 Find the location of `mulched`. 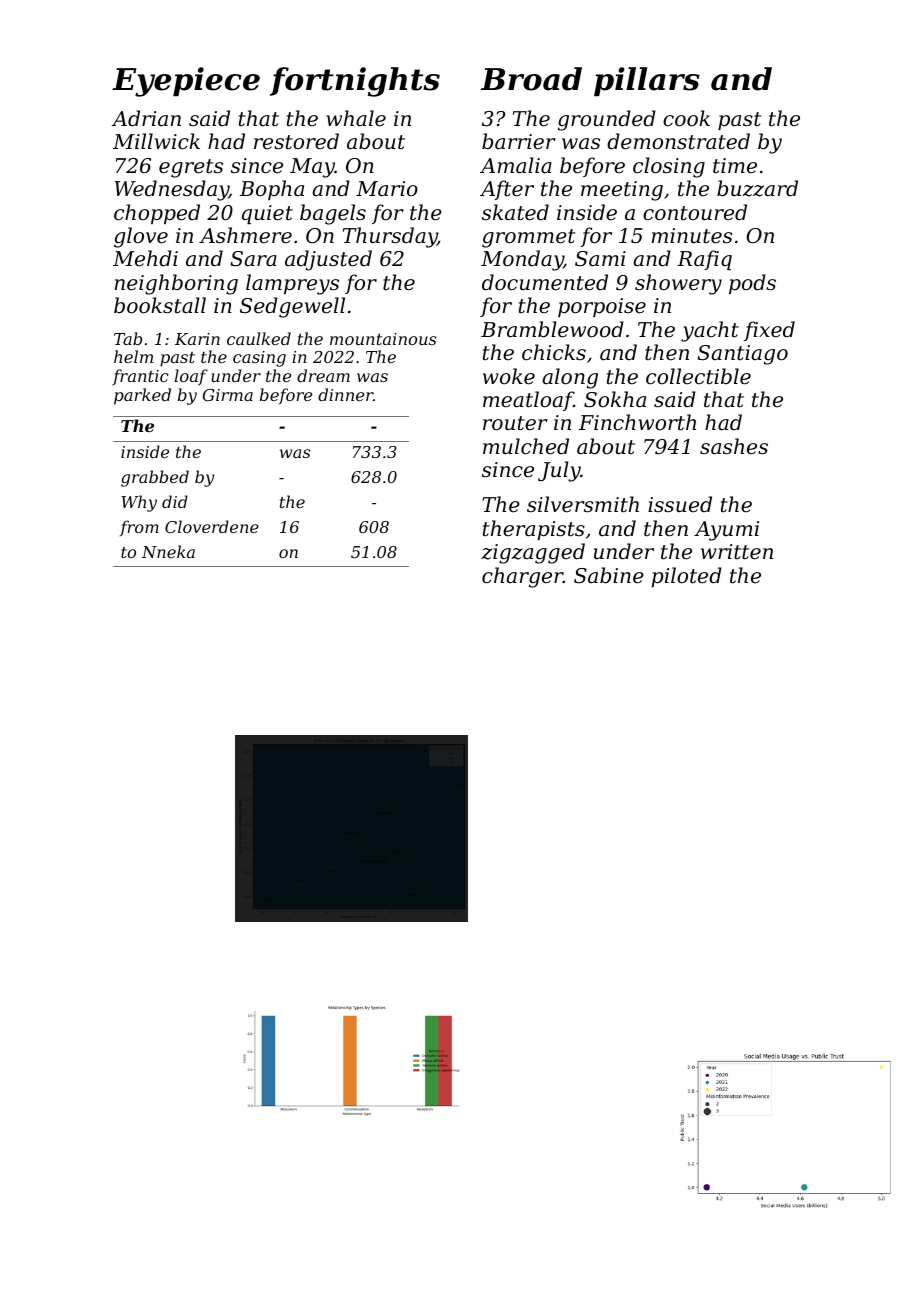

mulched is located at coordinates (526, 446).
